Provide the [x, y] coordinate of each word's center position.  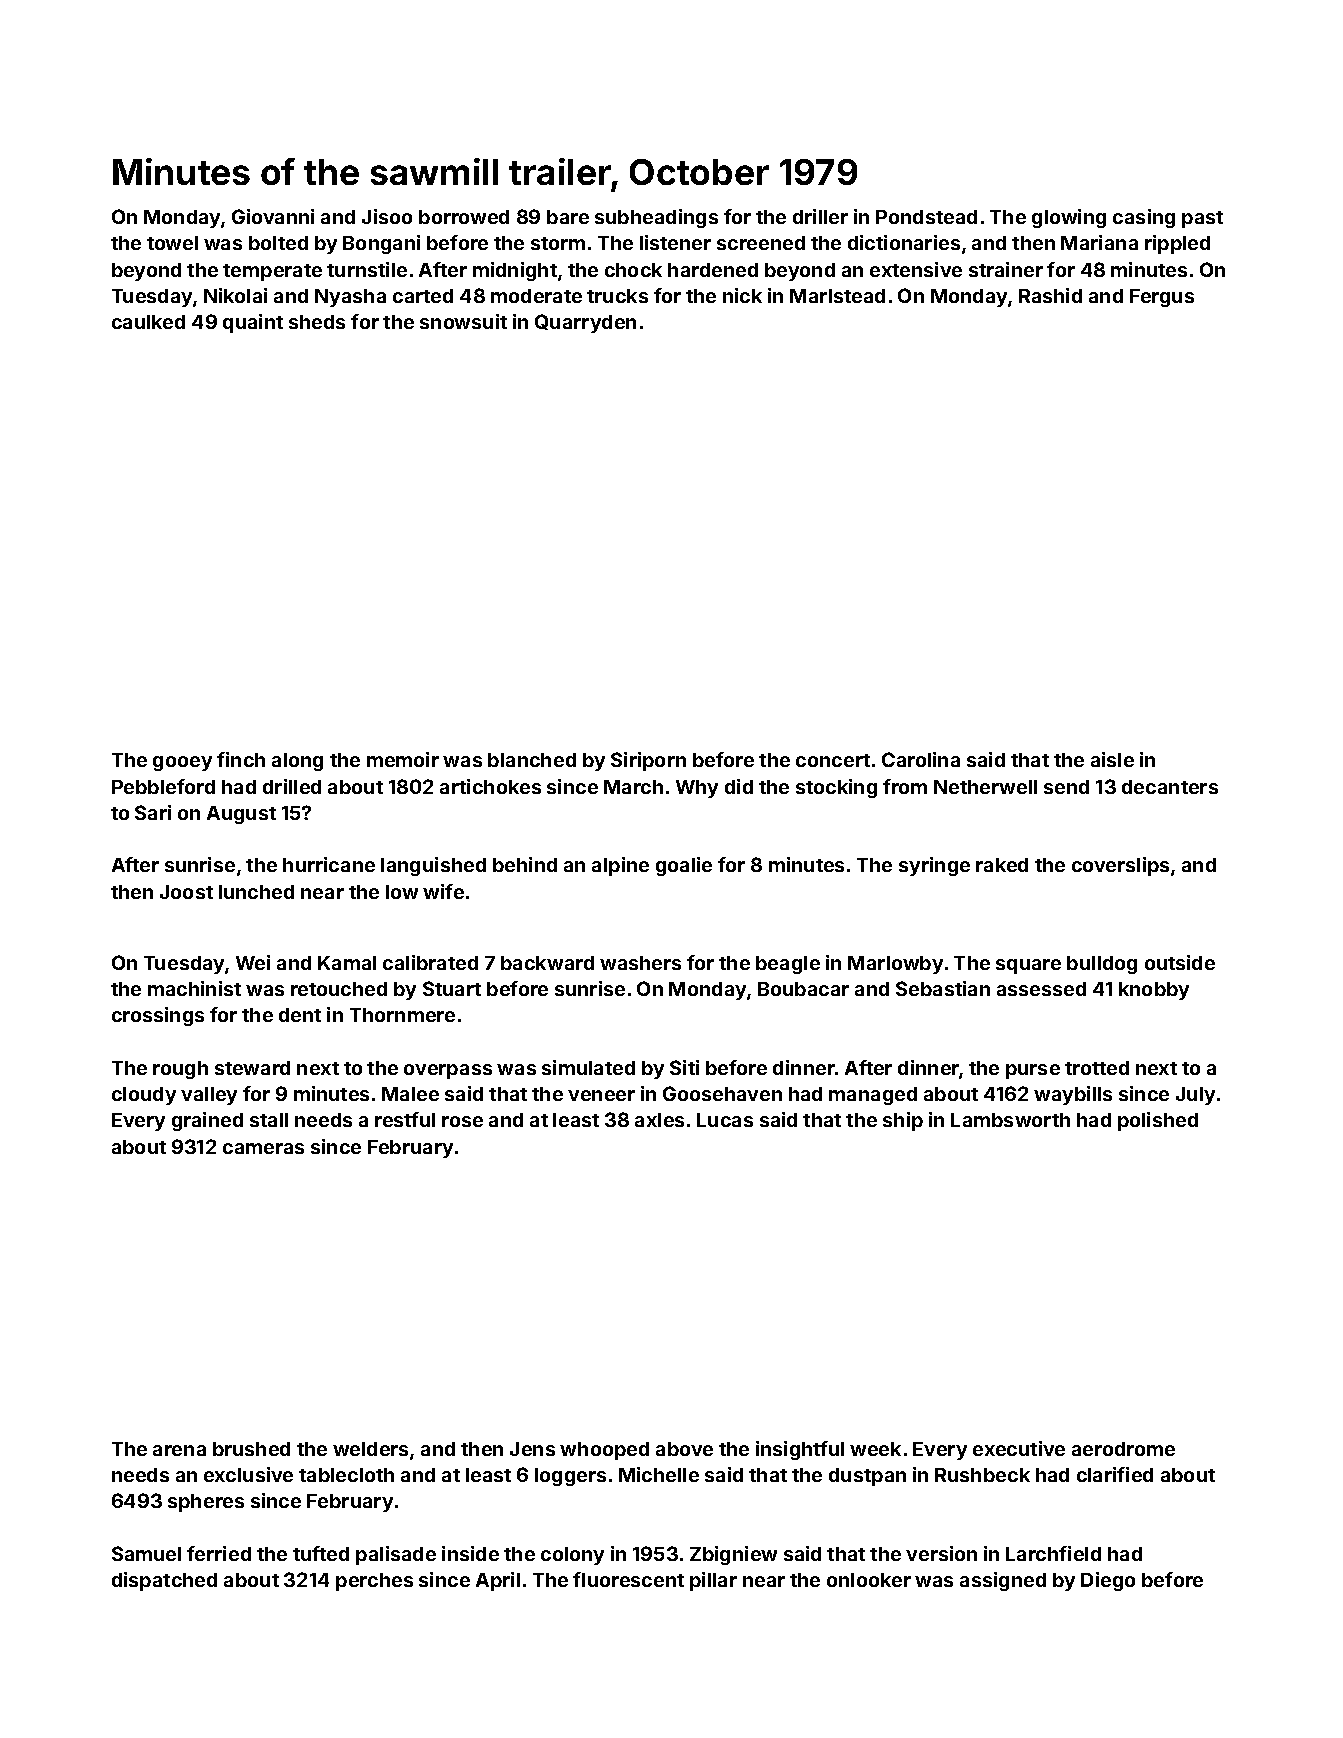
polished [1158, 1121]
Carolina [921, 759]
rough [180, 1070]
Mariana [1099, 242]
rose [462, 1121]
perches [374, 1582]
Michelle [659, 1474]
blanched [532, 760]
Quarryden [585, 323]
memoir [403, 759]
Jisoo [387, 216]
